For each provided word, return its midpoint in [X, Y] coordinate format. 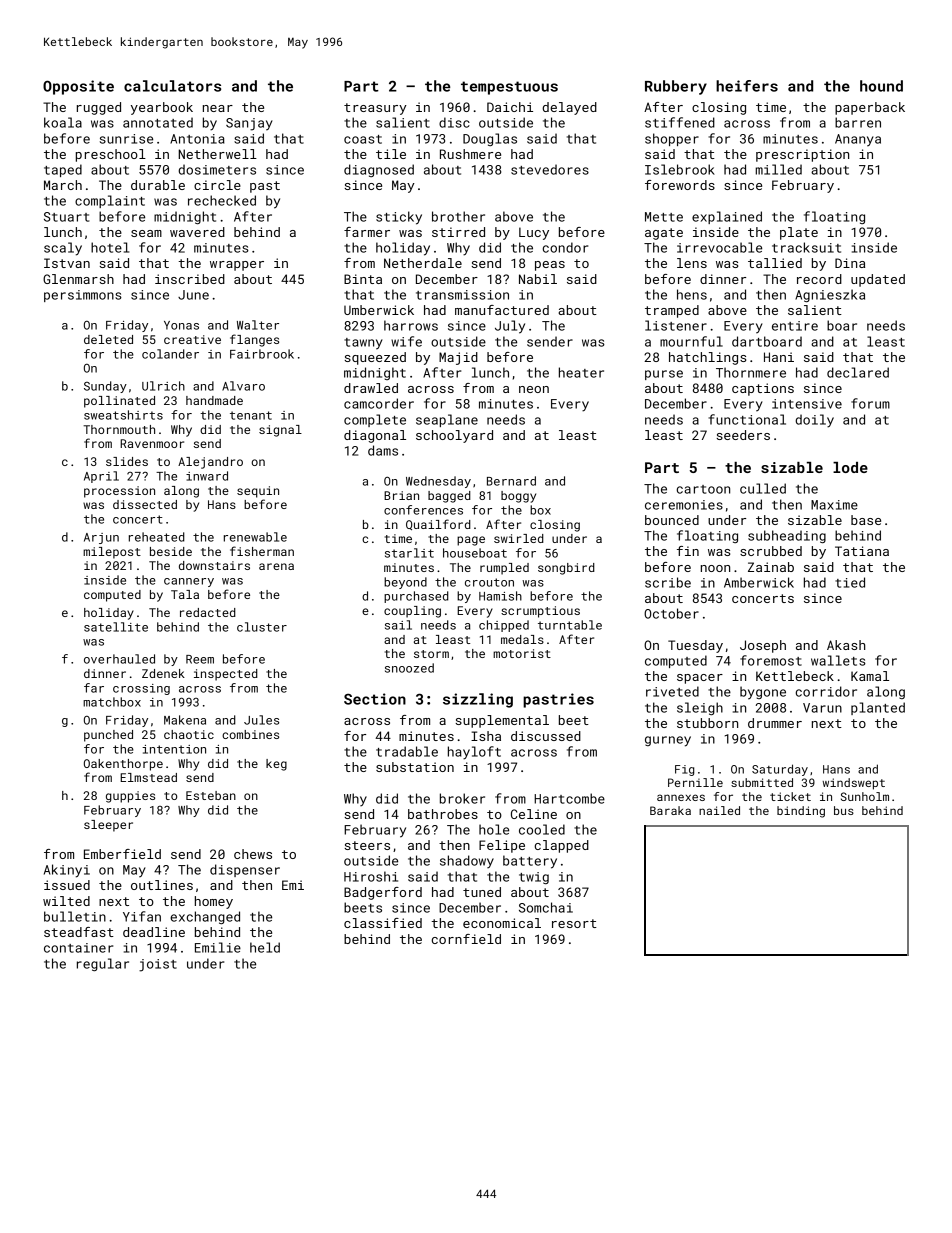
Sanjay [249, 124]
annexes [681, 797]
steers [367, 845]
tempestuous [509, 88]
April [101, 477]
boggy [518, 497]
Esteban [211, 795]
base [866, 520]
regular [103, 964]
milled [778, 169]
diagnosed [379, 170]
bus [844, 810]
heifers [747, 86]
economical [502, 923]
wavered [197, 232]
